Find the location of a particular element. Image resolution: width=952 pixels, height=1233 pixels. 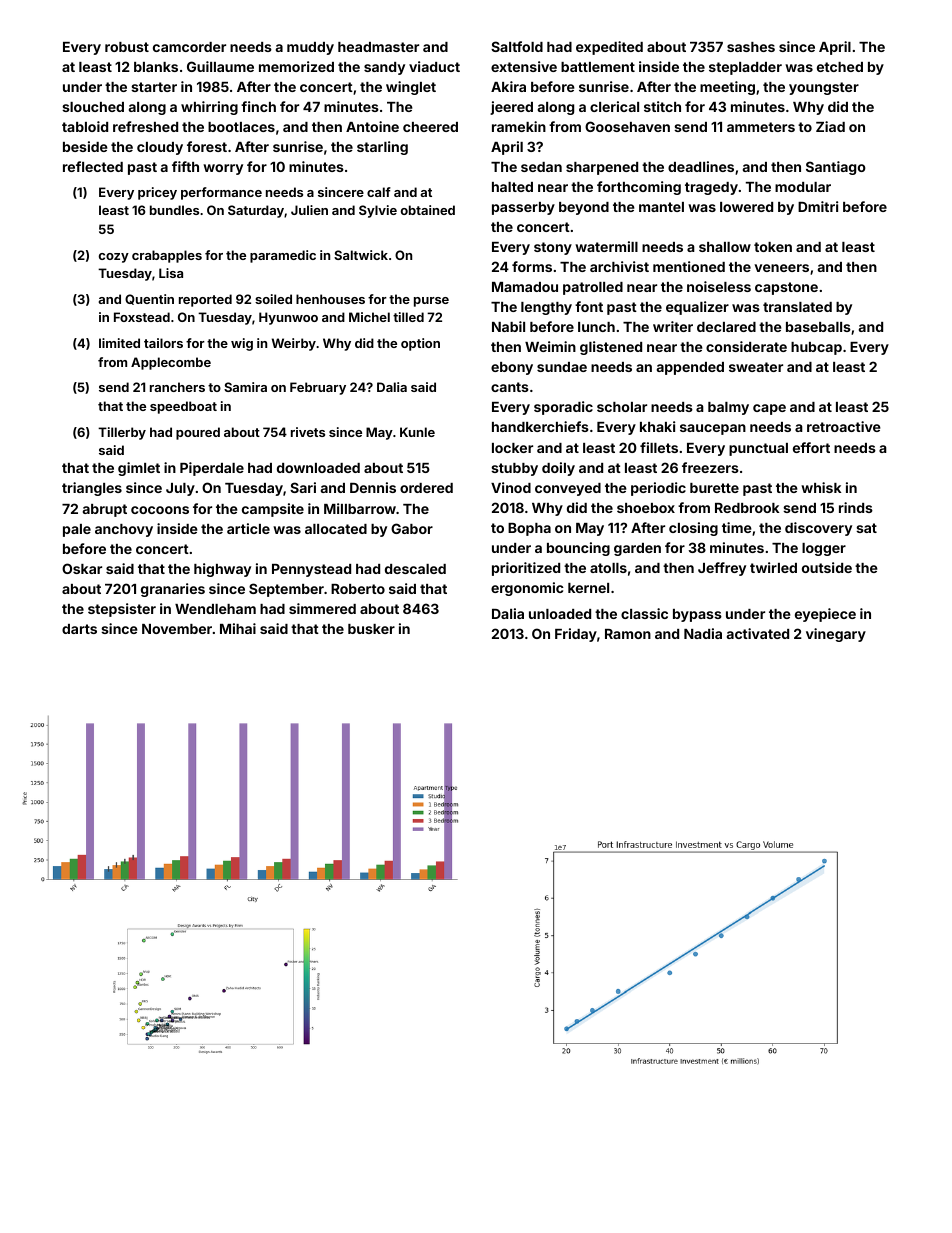

beside is located at coordinates (85, 146).
